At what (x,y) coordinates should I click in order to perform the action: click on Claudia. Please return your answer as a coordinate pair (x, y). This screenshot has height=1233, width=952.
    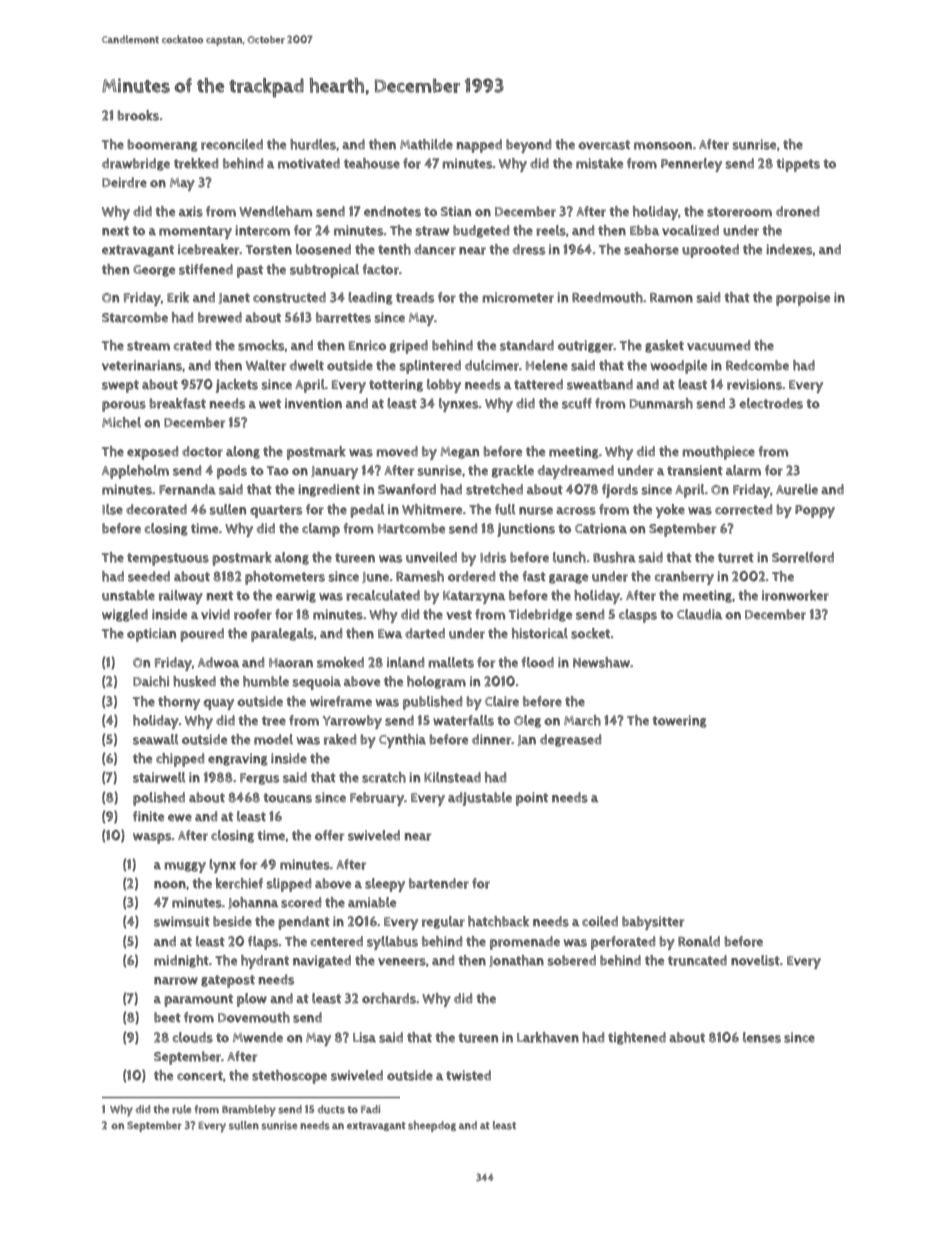
    Looking at the image, I should click on (699, 614).
